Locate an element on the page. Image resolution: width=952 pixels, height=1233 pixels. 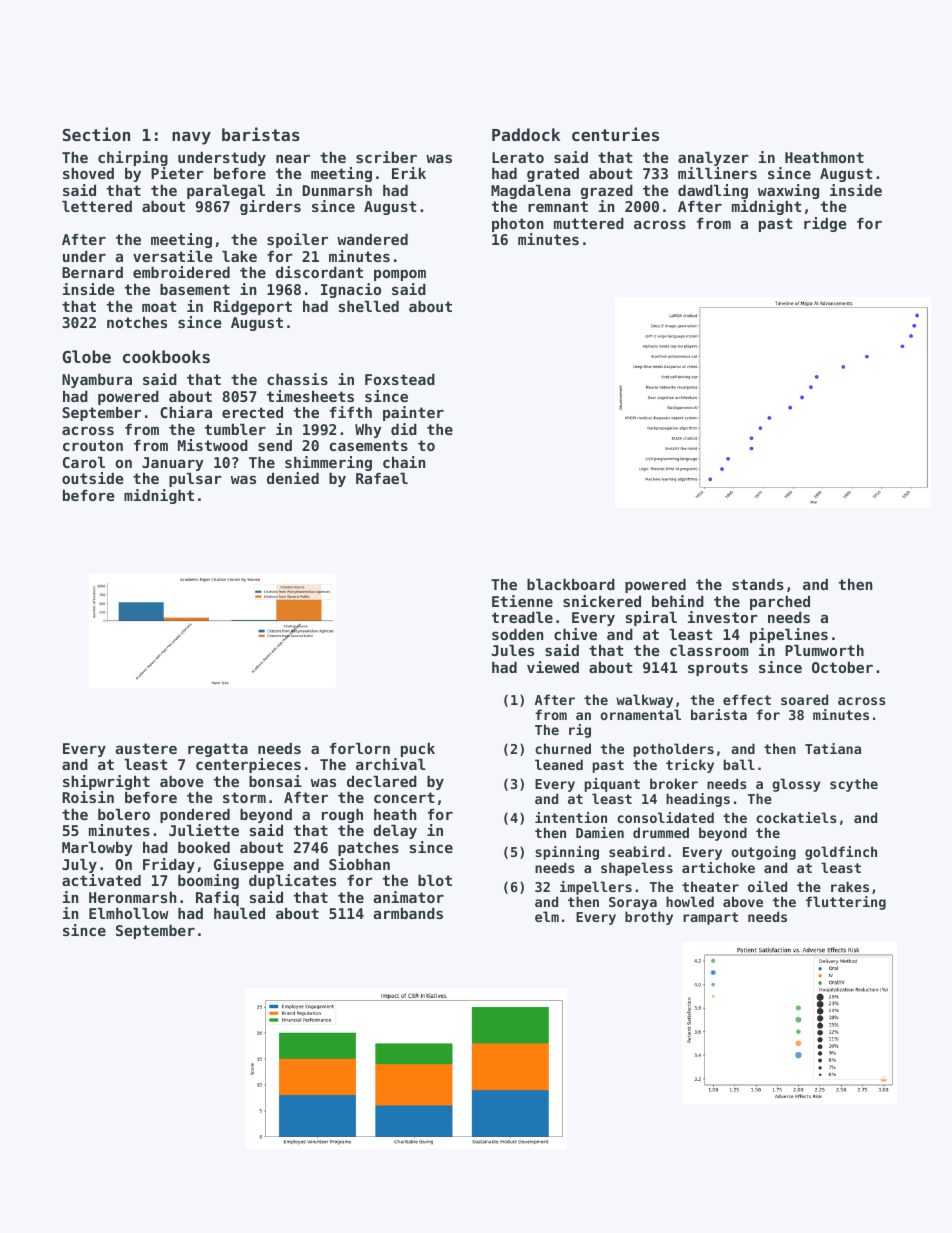
centuries is located at coordinates (615, 134).
